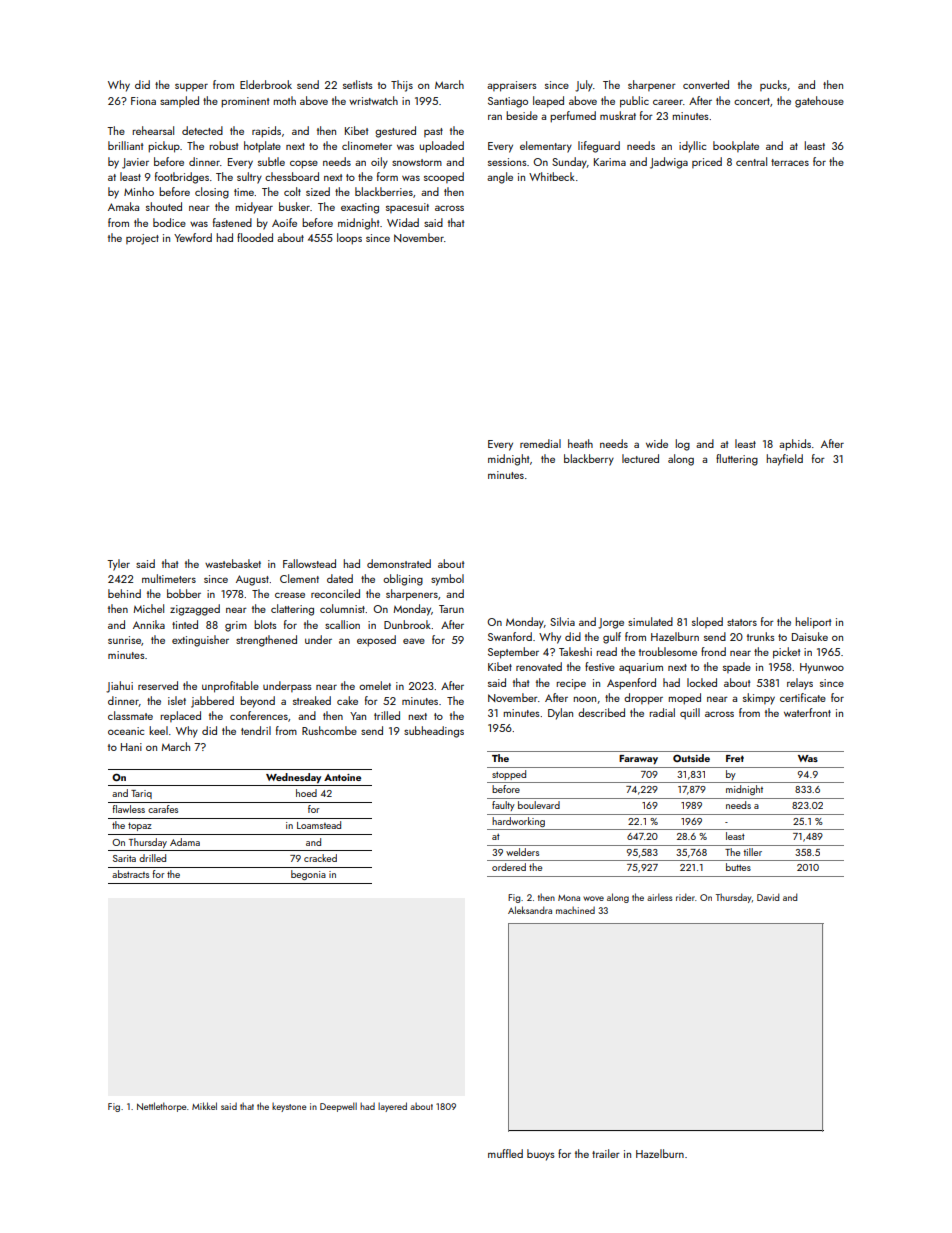 The width and height of the image is (952, 1233). Describe the element at coordinates (685, 897) in the image. I see `rider` at that location.
